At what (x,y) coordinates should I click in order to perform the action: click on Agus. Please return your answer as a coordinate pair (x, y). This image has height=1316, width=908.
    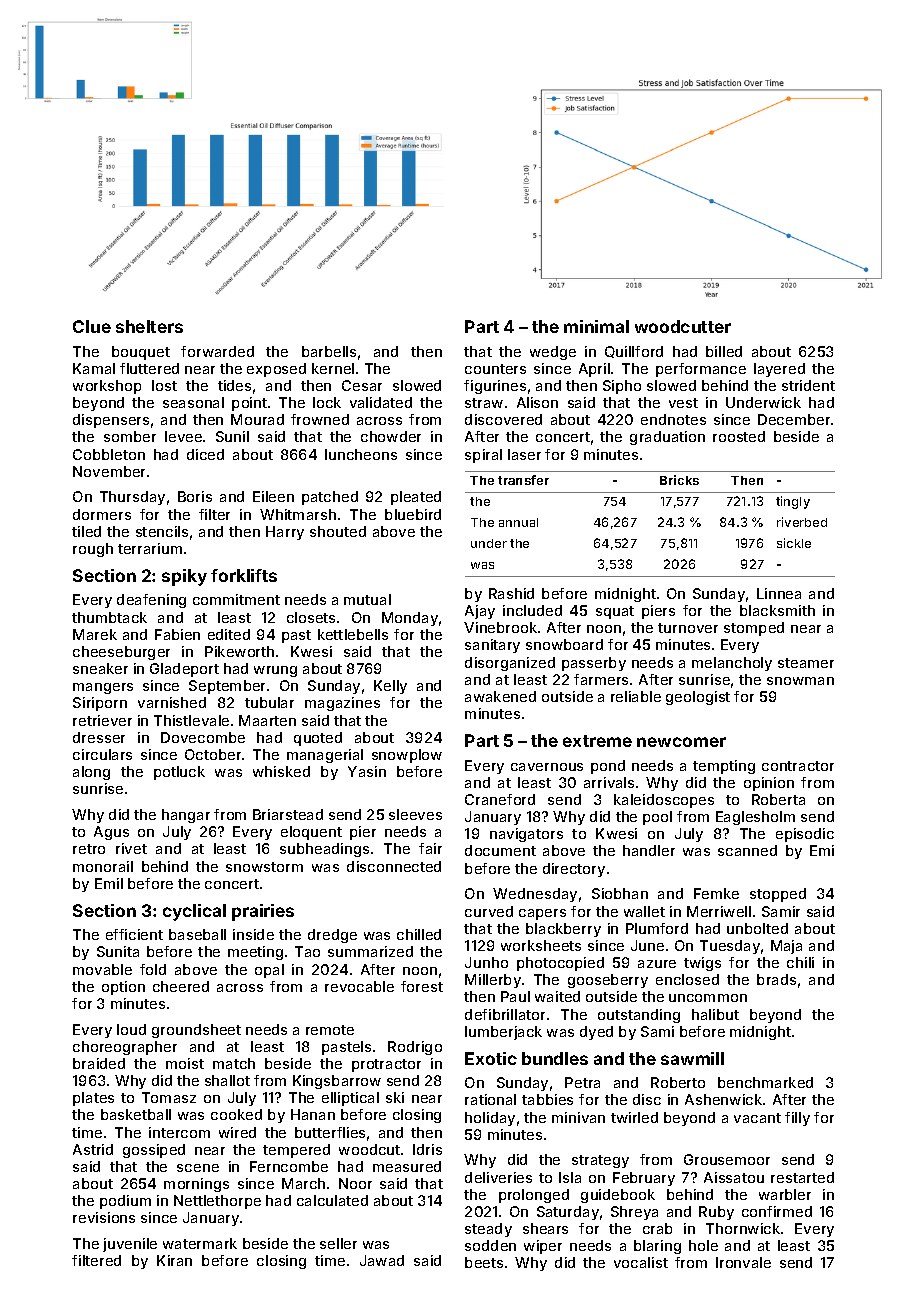
    Looking at the image, I should click on (111, 833).
